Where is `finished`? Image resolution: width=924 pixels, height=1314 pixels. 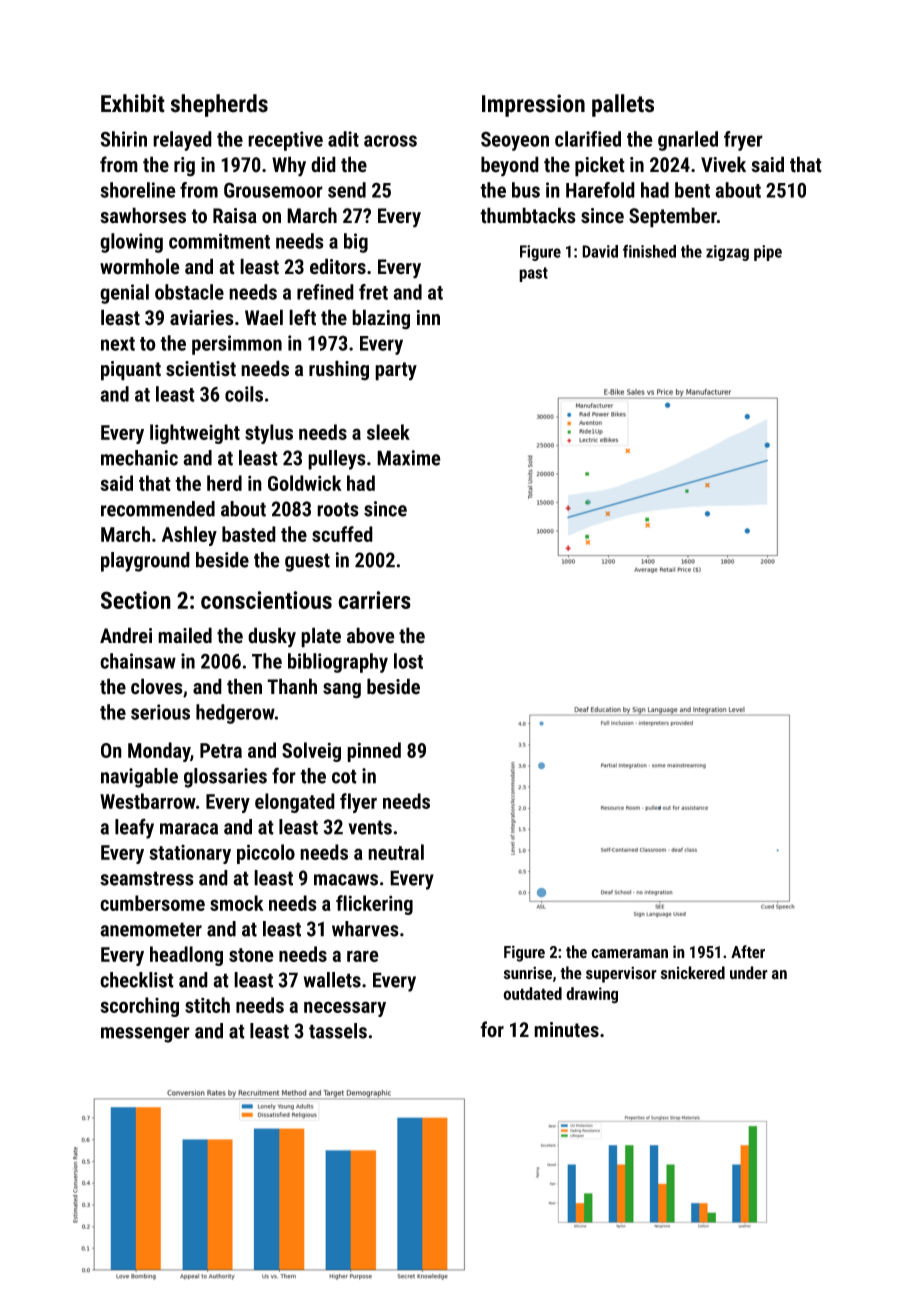
finished is located at coordinates (649, 251).
